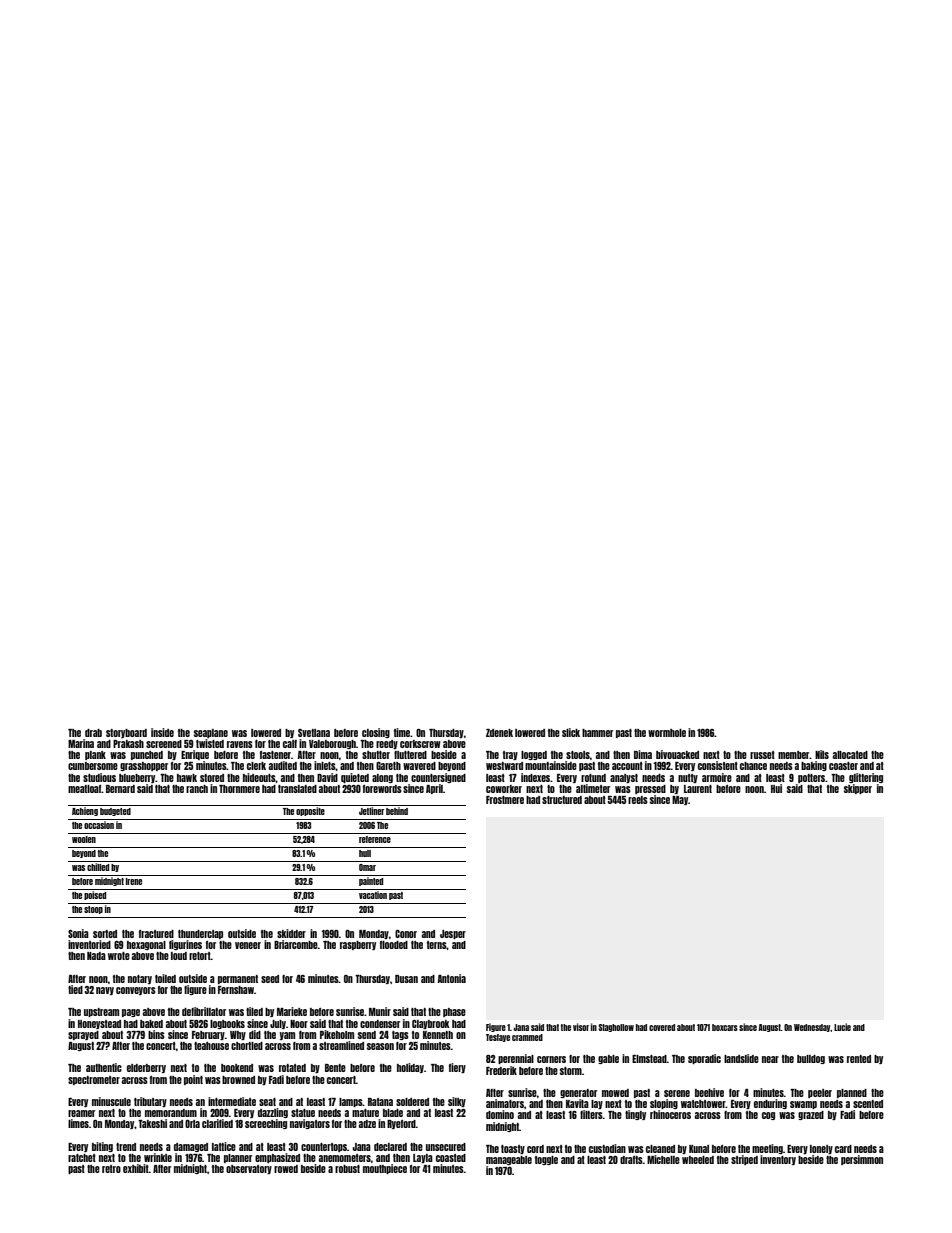 This screenshot has height=1233, width=952. Describe the element at coordinates (437, 945) in the screenshot. I see `terns` at that location.
